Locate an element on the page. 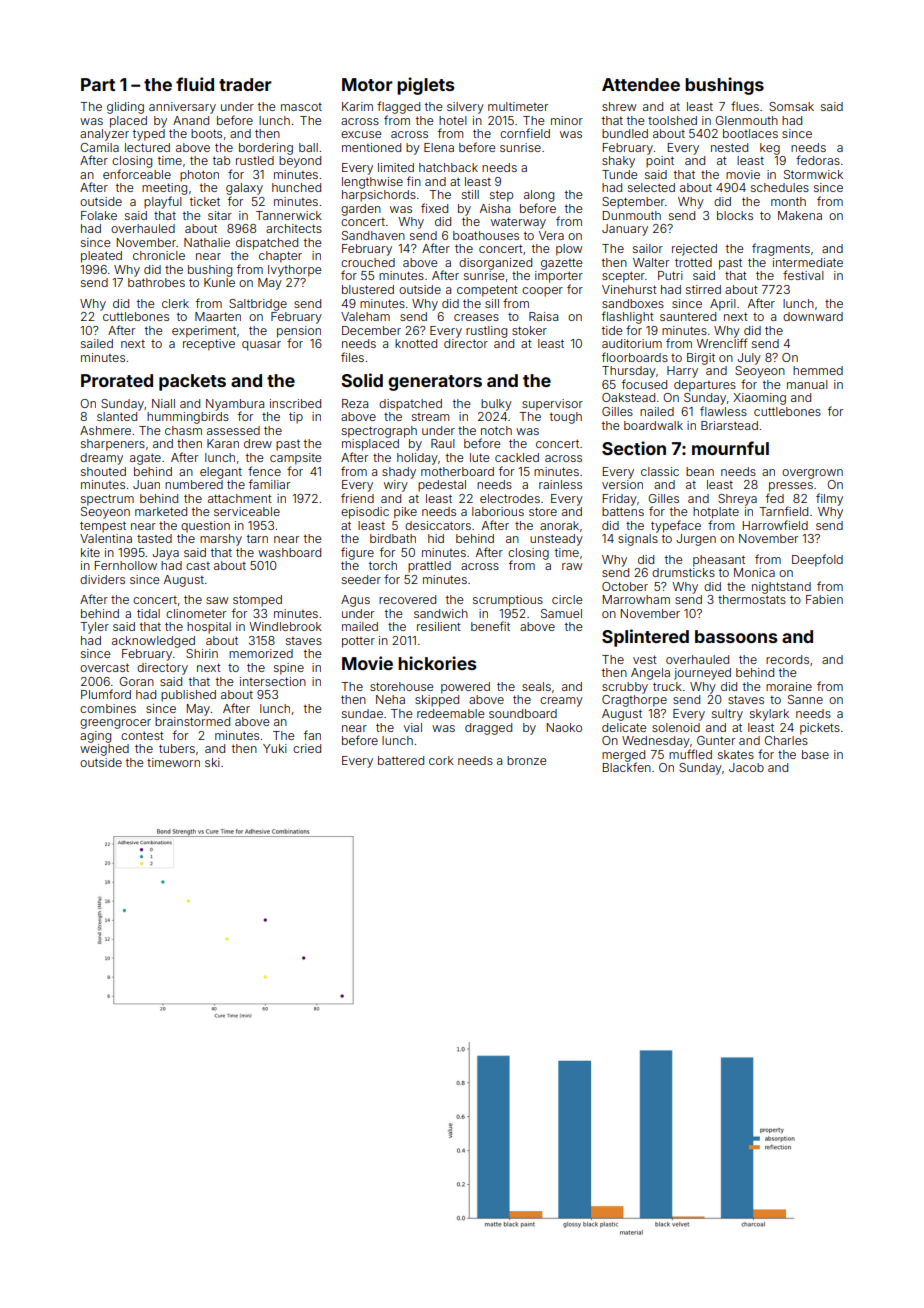  piglets is located at coordinates (426, 86).
